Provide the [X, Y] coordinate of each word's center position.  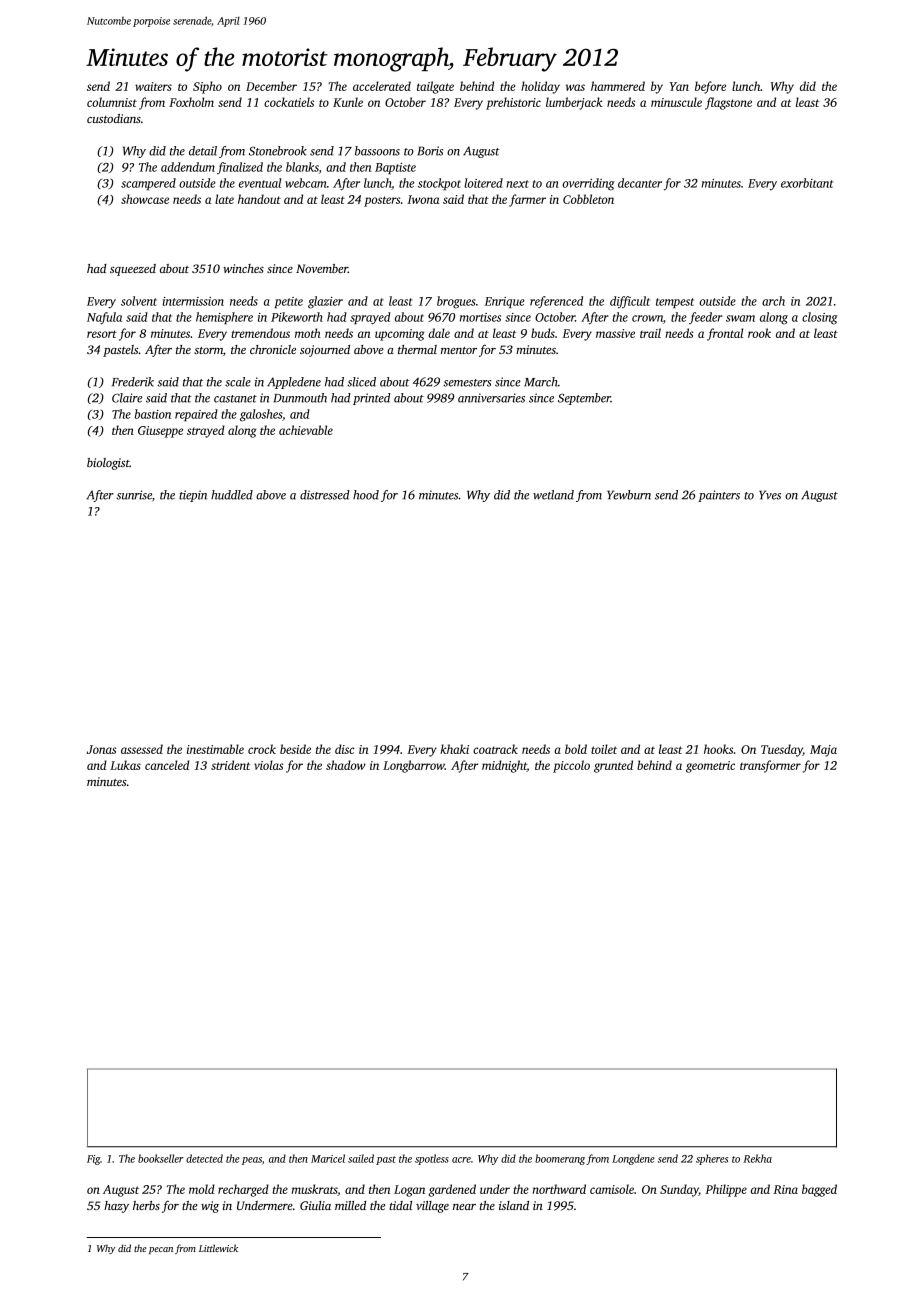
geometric [710, 767]
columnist [112, 102]
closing [820, 318]
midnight [504, 766]
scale [238, 382]
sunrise [134, 495]
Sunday [679, 1190]
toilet [604, 749]
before [710, 87]
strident [230, 765]
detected [204, 1158]
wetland [553, 495]
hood [366, 495]
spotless [432, 1159]
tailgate [435, 87]
